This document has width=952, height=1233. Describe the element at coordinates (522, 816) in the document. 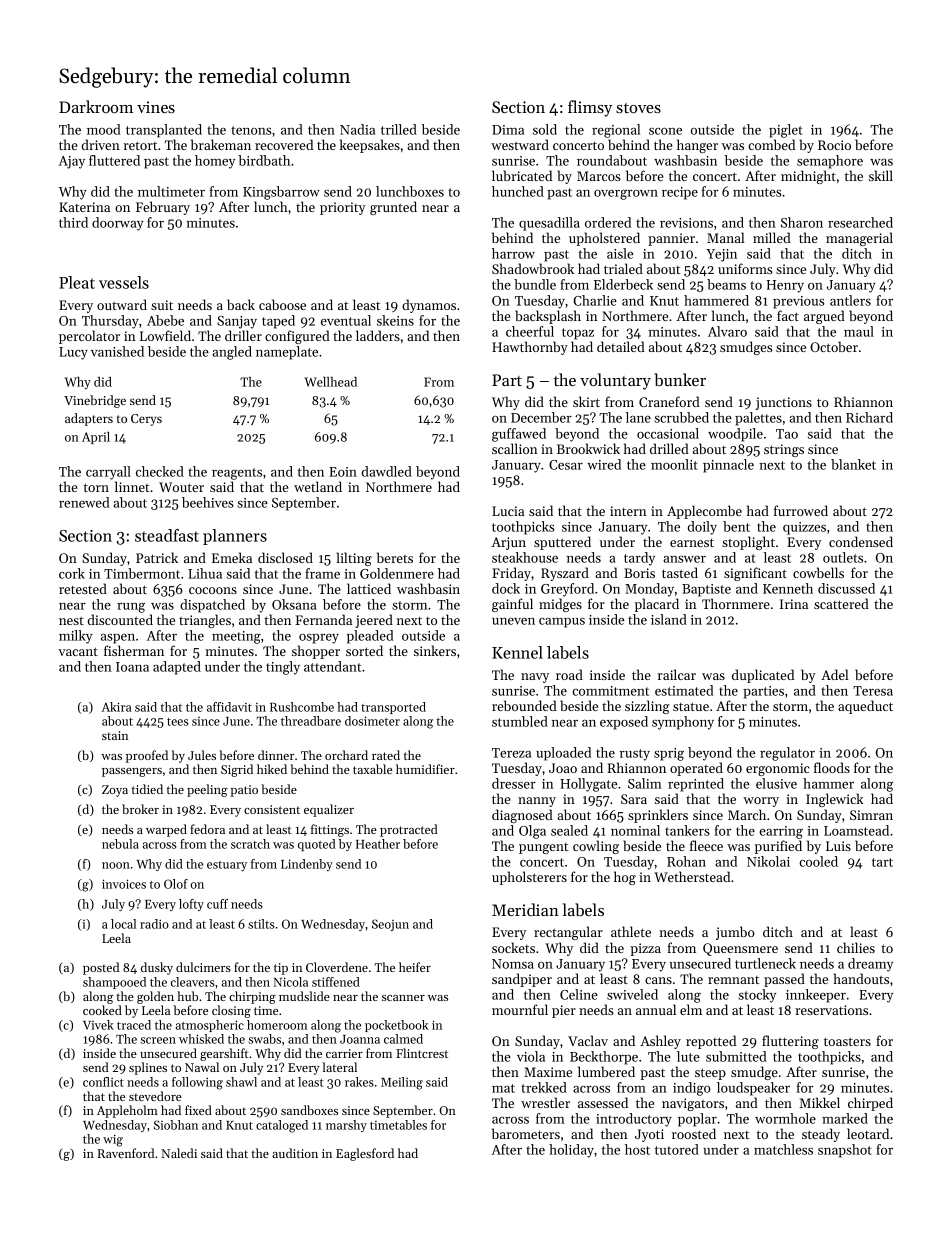

I see `diagnosed` at that location.
